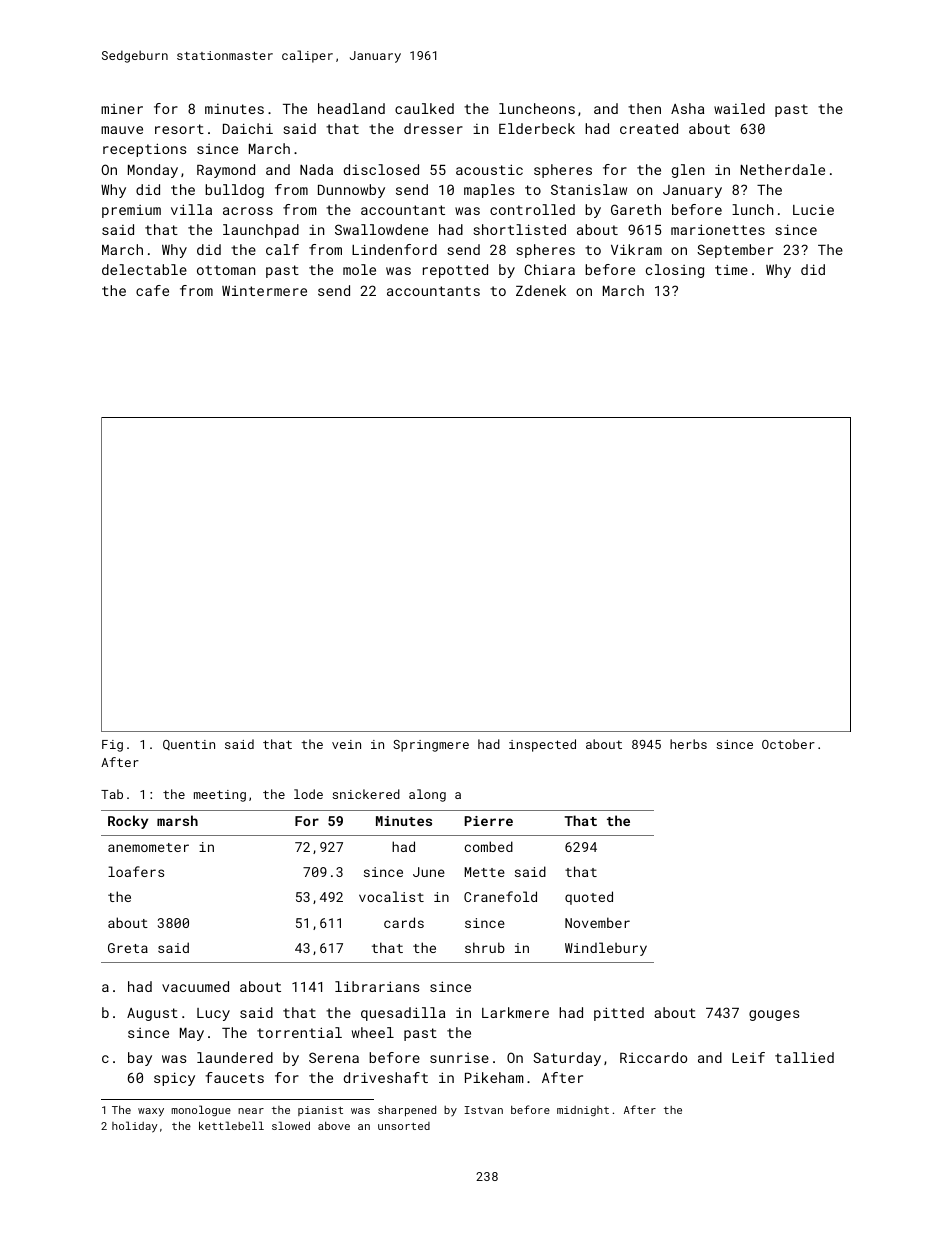  What do you see at coordinates (489, 821) in the image?
I see `Pierre` at bounding box center [489, 821].
